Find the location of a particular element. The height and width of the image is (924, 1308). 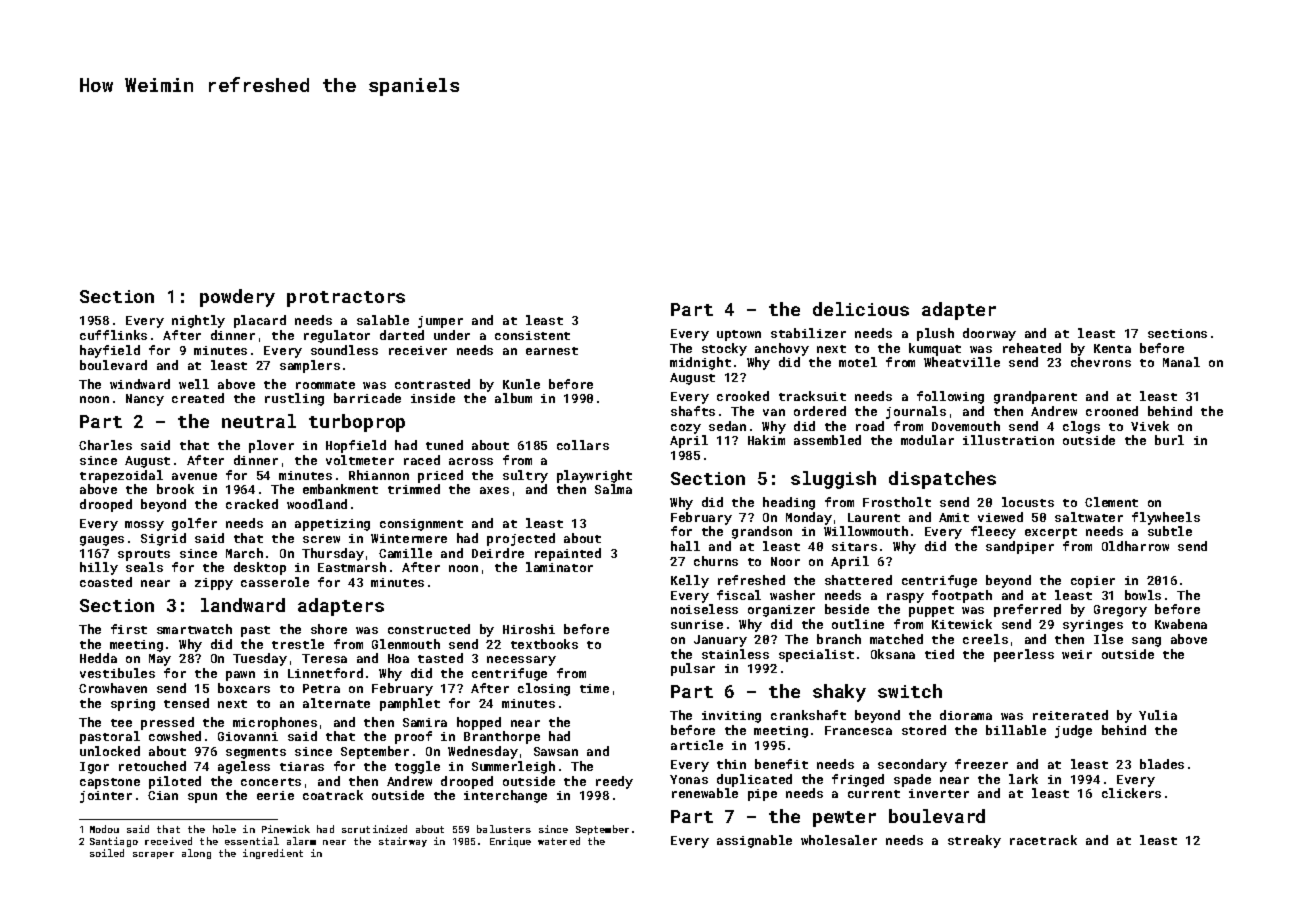

saltwater is located at coordinates (1089, 517).
